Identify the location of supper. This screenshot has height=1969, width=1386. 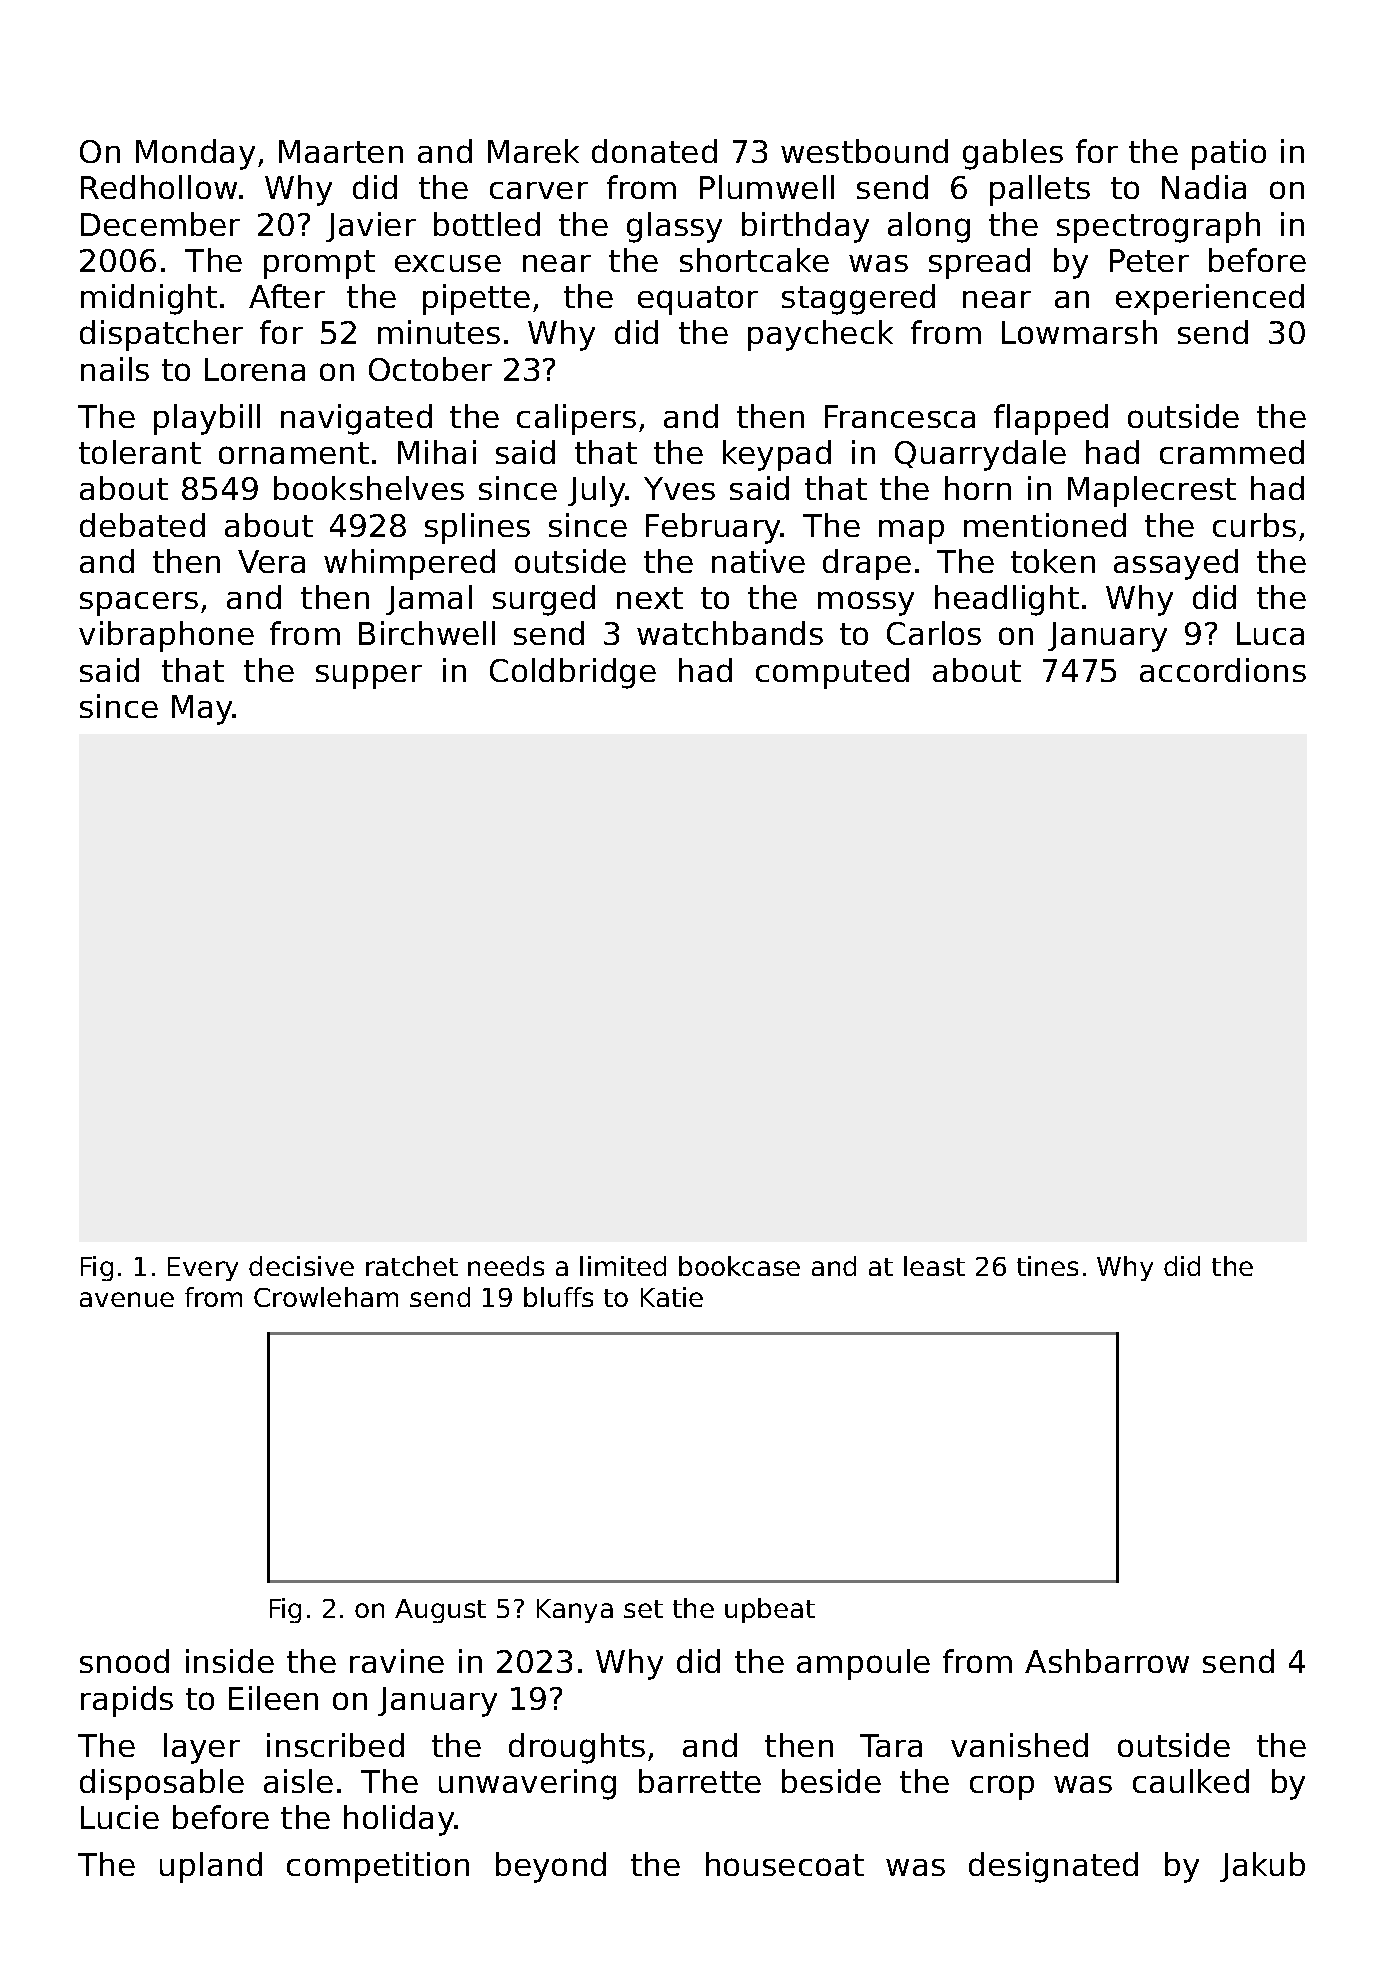
(369, 677).
